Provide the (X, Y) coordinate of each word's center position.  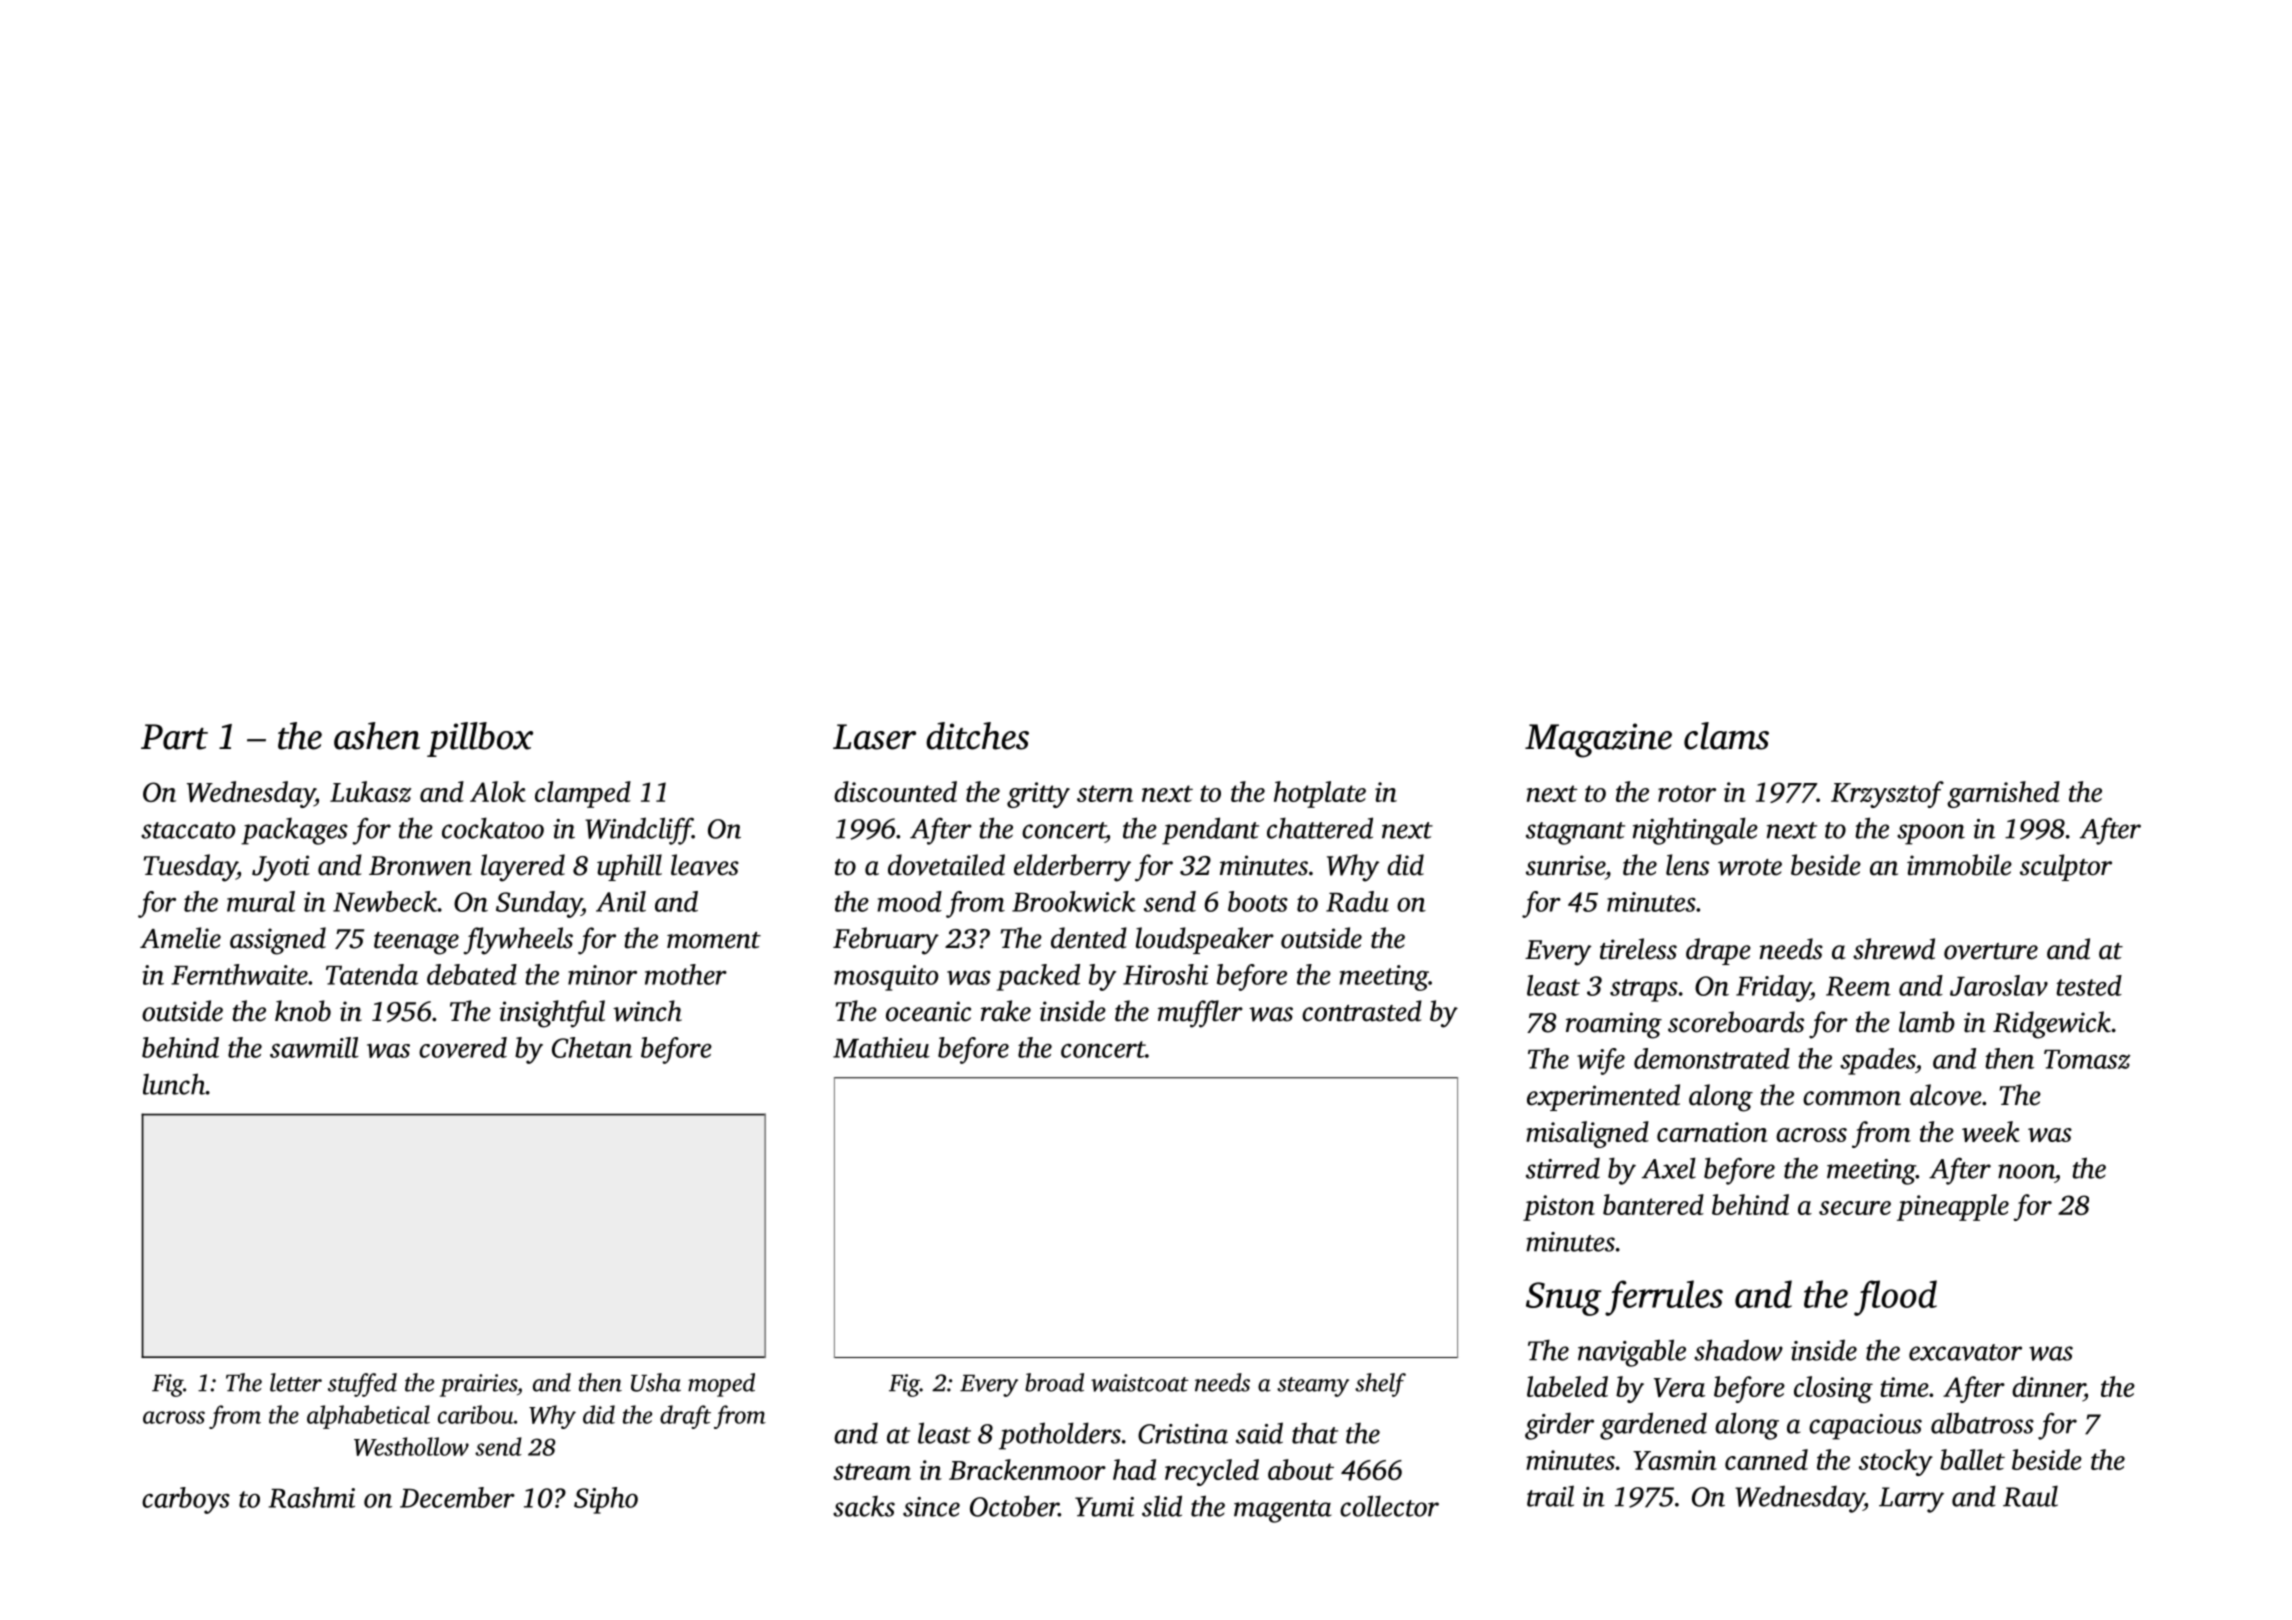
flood (1895, 1298)
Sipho (606, 1500)
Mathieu (881, 1047)
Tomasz (2087, 1059)
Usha (656, 1382)
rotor (1687, 793)
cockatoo (493, 828)
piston (1559, 1208)
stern (1105, 793)
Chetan (592, 1047)
